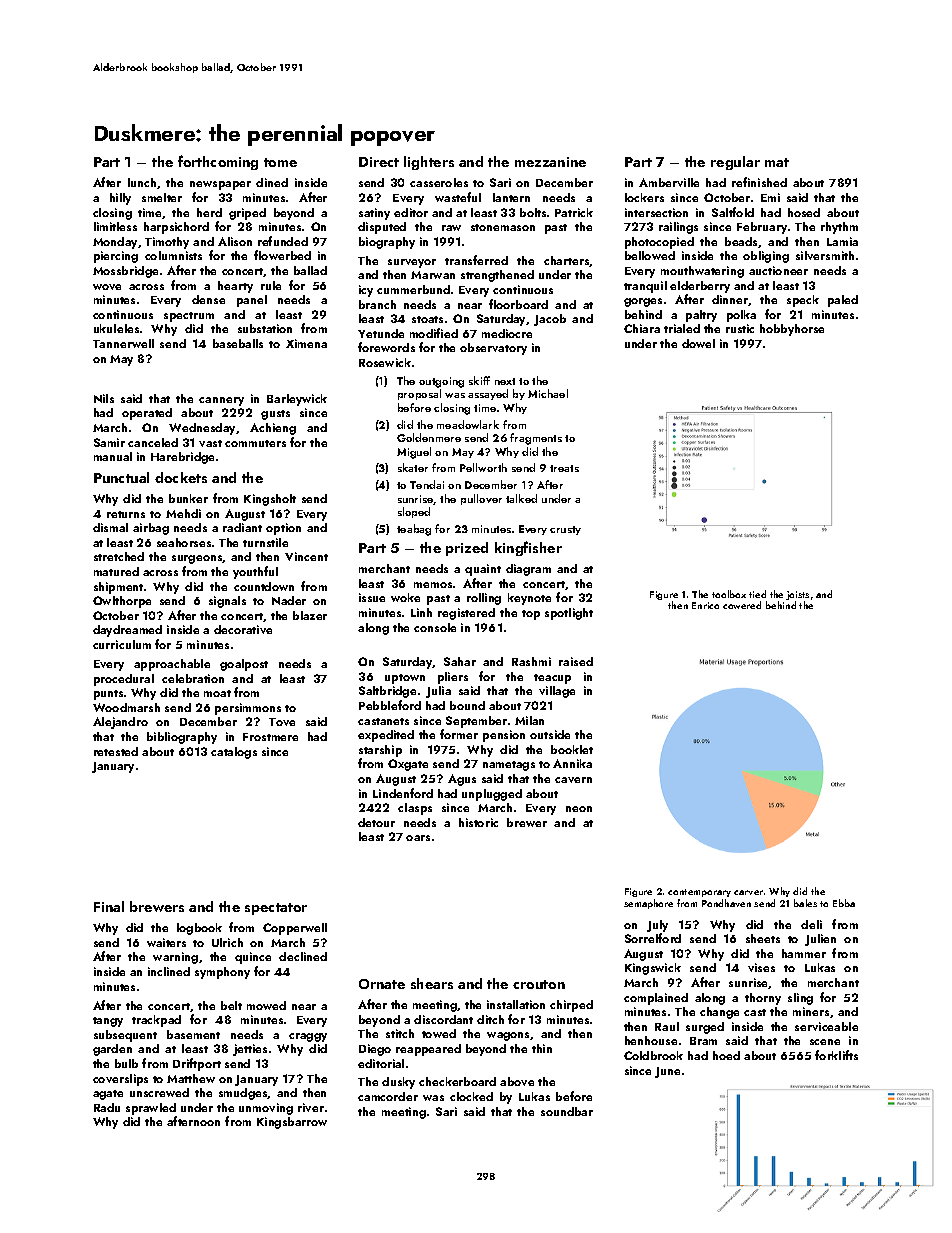 The width and height of the document is (952, 1233). What do you see at coordinates (759, 182) in the document?
I see `refinished` at bounding box center [759, 182].
